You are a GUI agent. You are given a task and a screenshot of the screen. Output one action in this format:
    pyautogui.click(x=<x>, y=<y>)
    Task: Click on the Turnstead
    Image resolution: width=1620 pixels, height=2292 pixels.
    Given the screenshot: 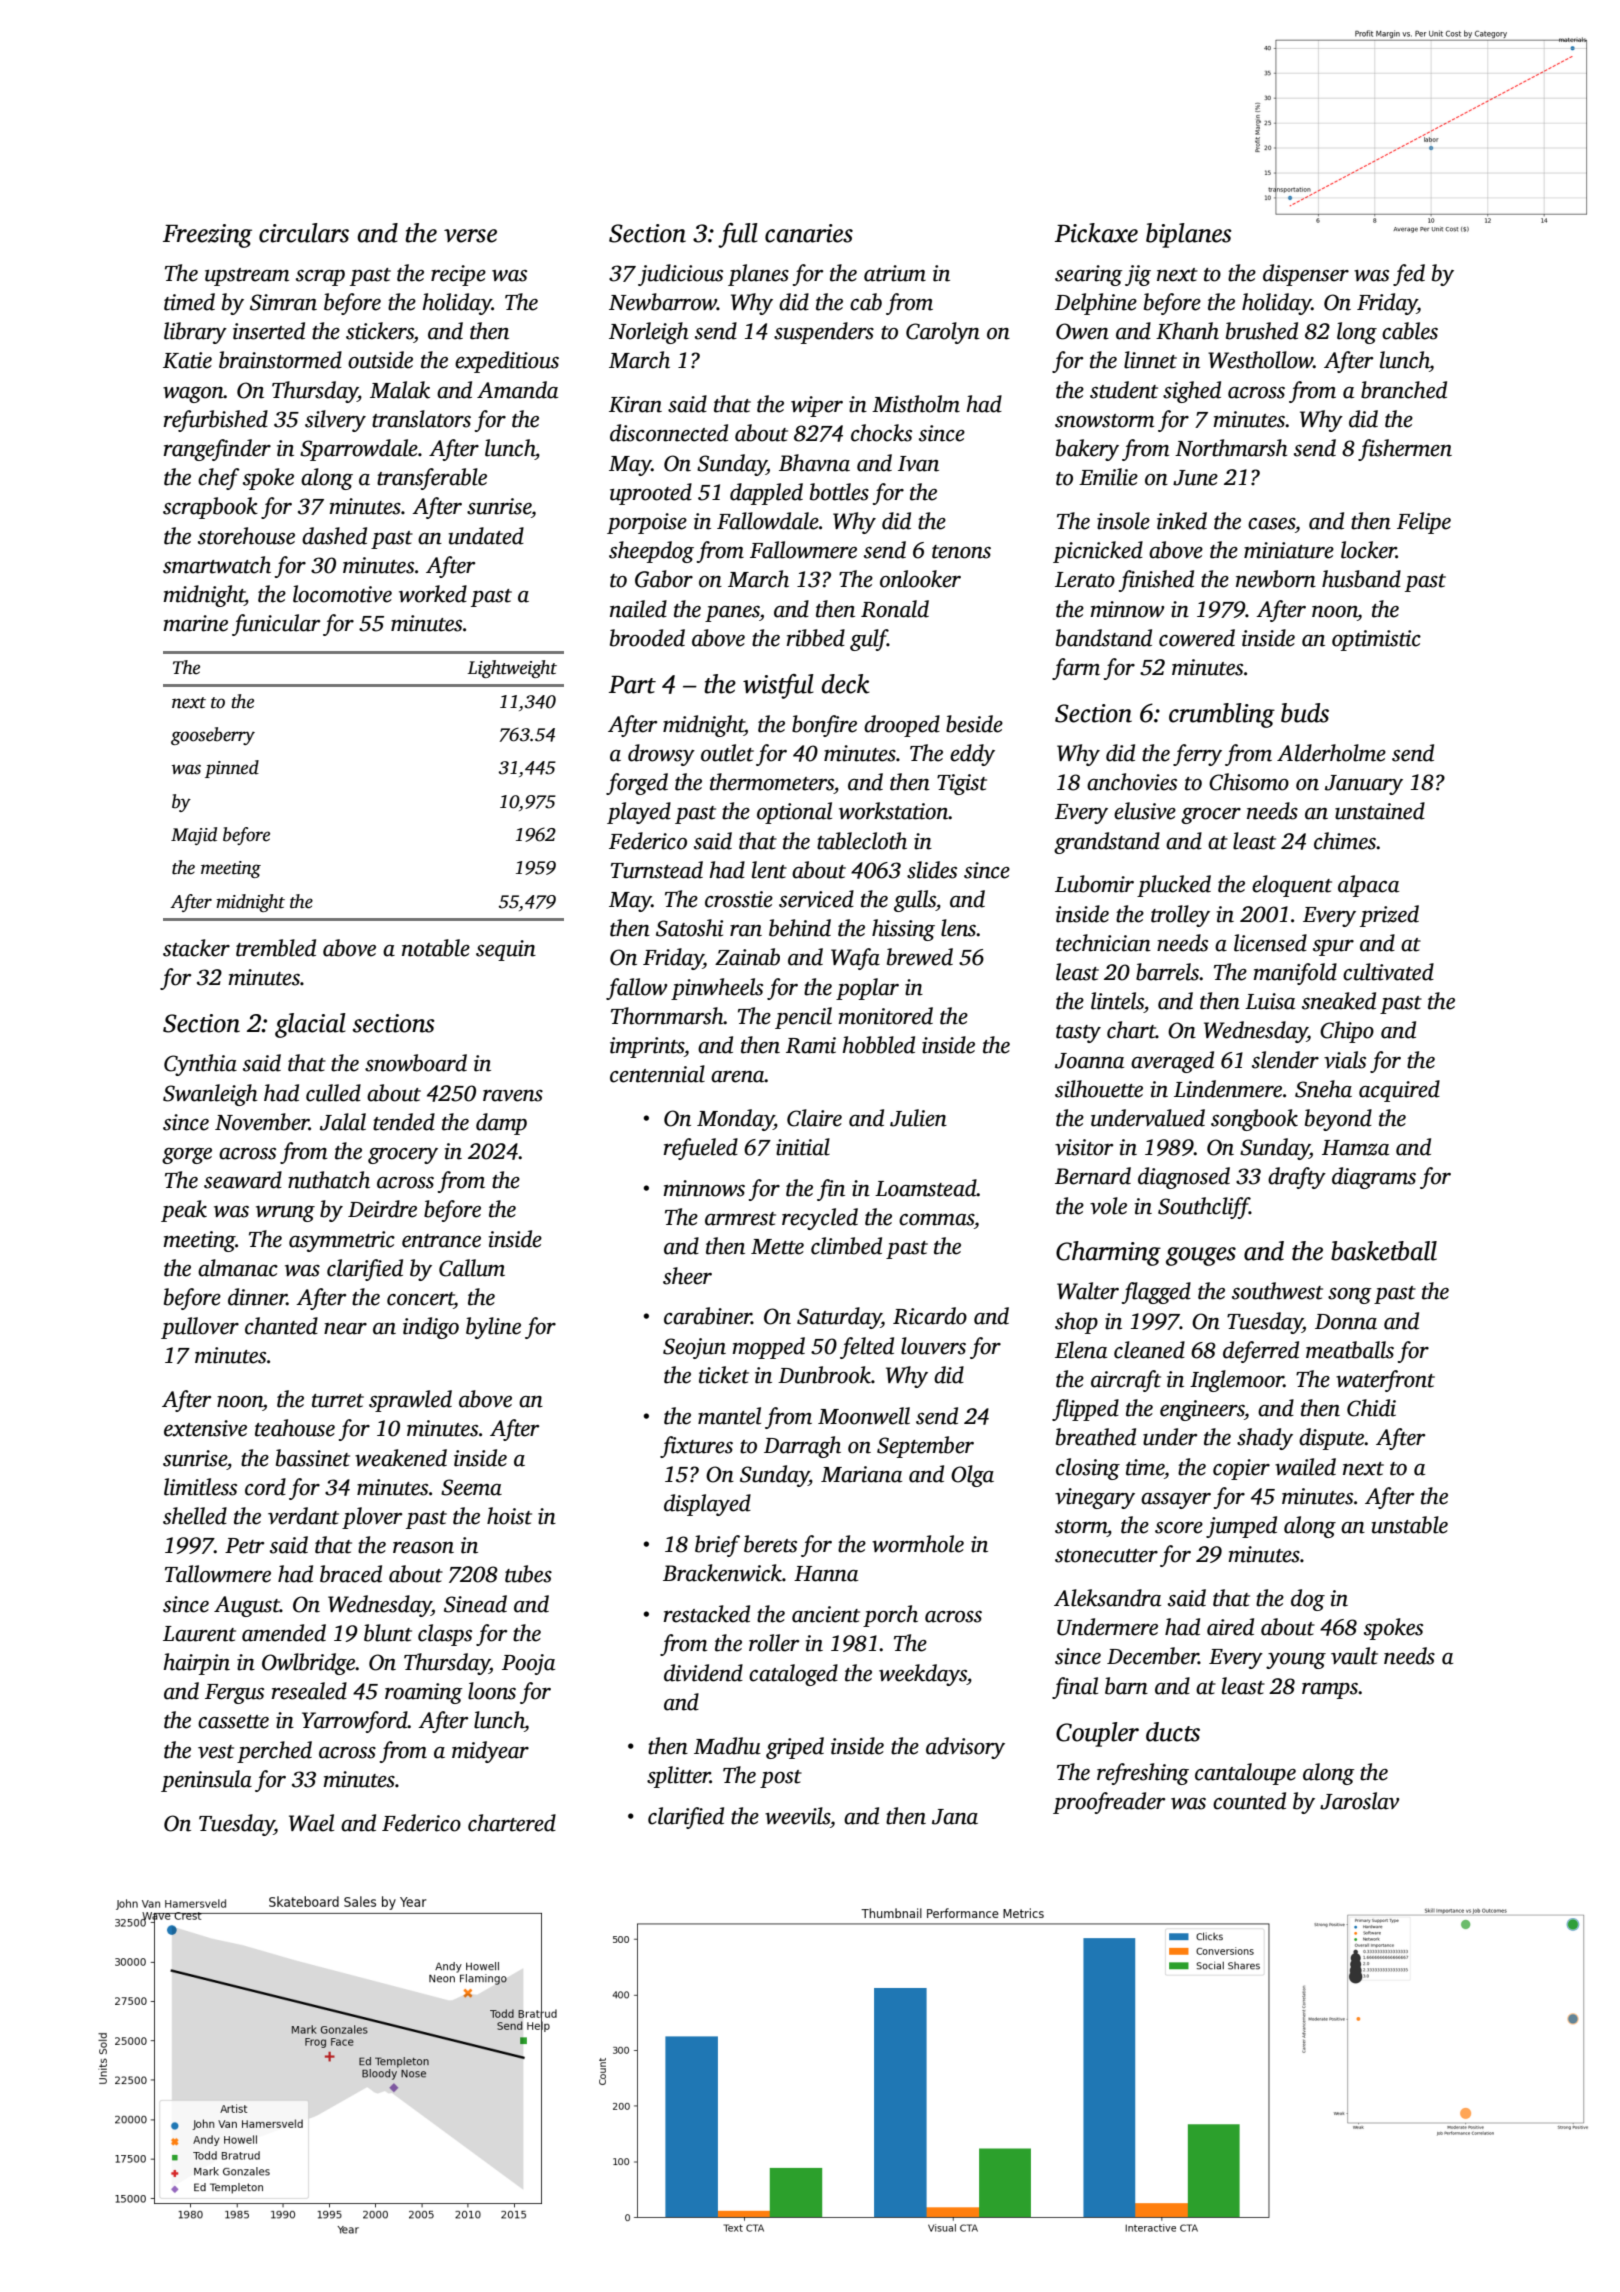 What is the action you would take?
    pyautogui.click(x=657, y=870)
